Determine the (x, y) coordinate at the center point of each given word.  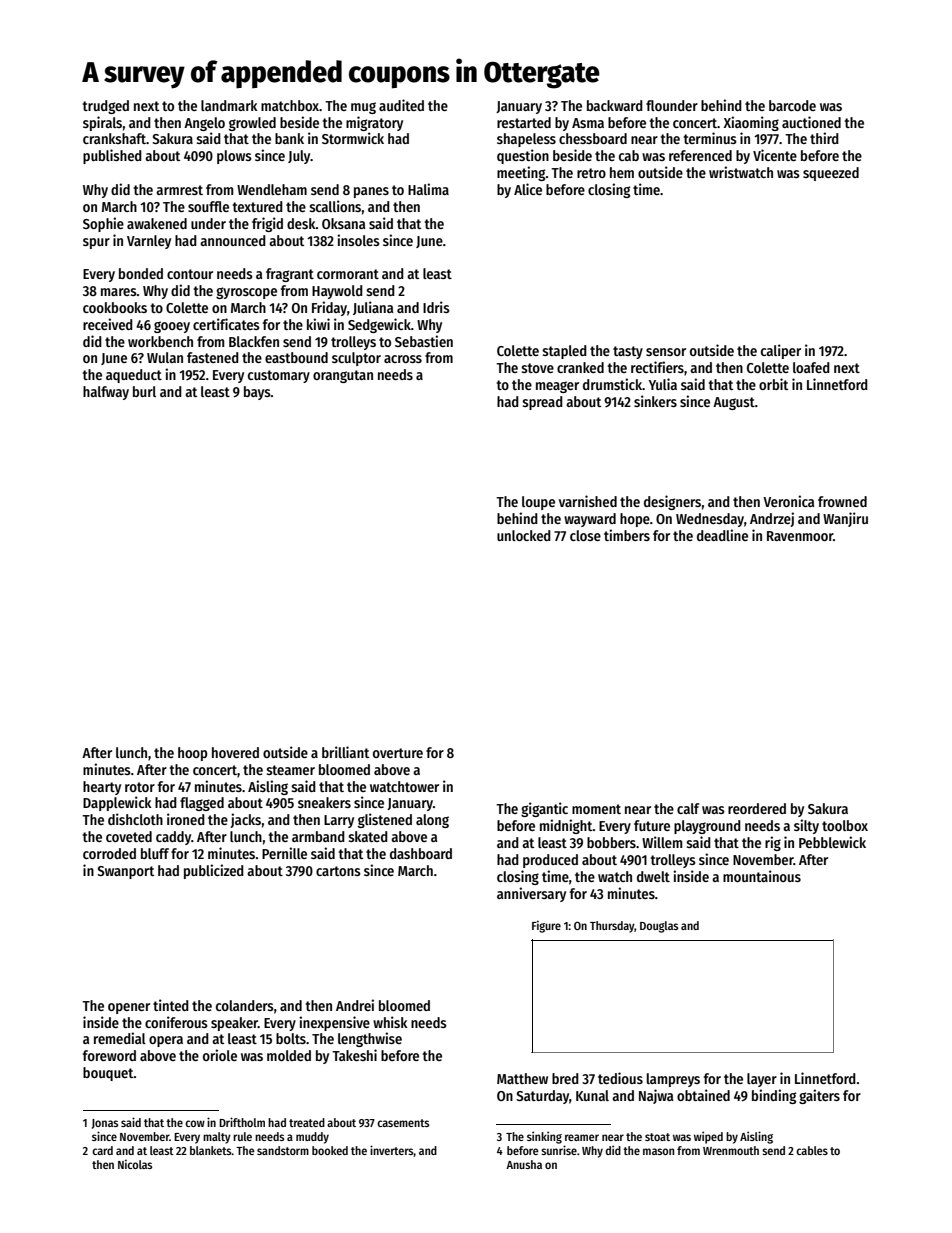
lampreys (673, 1080)
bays (257, 393)
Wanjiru (845, 519)
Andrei (355, 1005)
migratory (374, 123)
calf (688, 808)
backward (615, 105)
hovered (235, 752)
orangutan (343, 376)
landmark (229, 105)
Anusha (524, 1164)
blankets (211, 1150)
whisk (390, 1022)
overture (398, 753)
